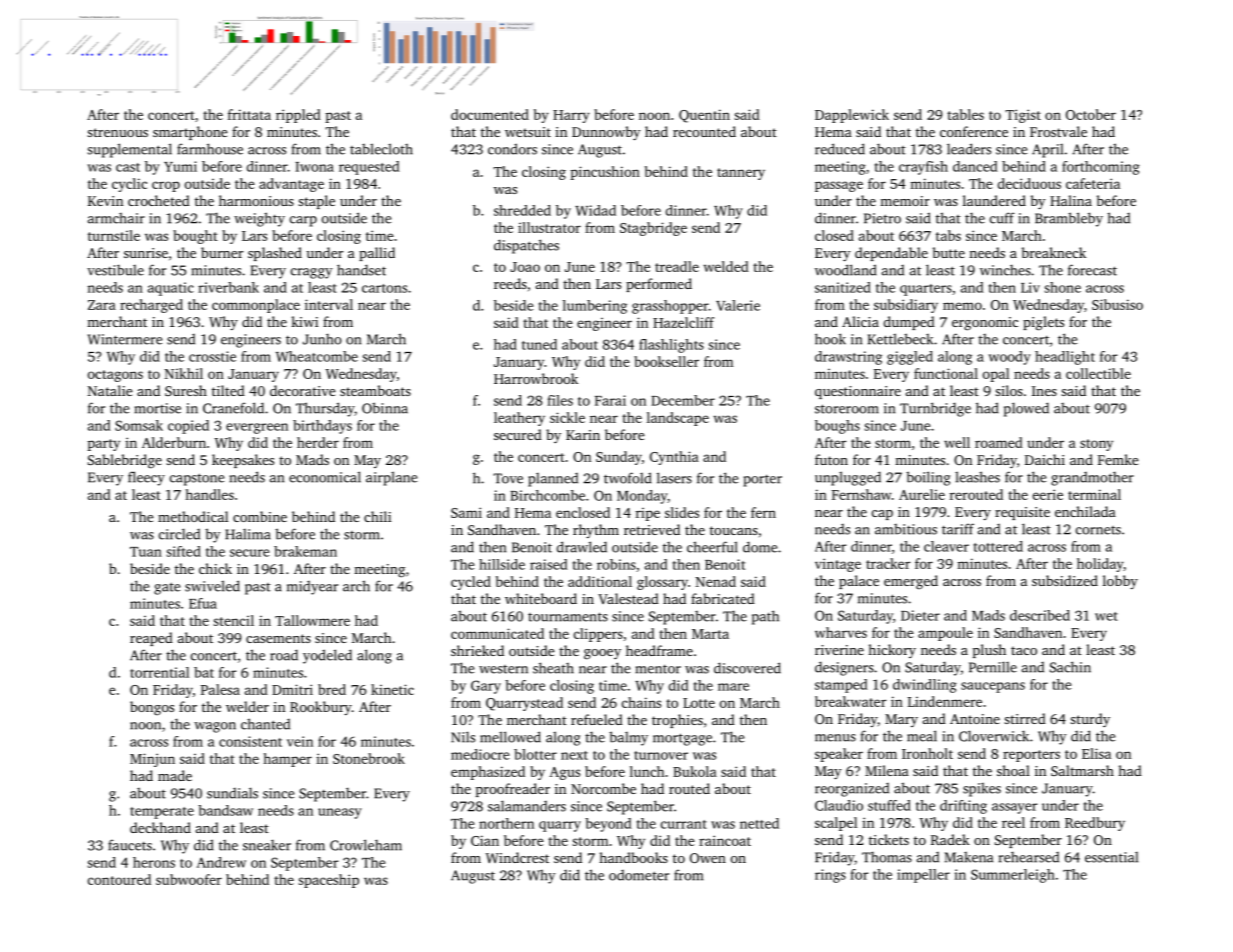 This document has height=952, width=1233. What do you see at coordinates (985, 324) in the document?
I see `ergonomic` at bounding box center [985, 324].
